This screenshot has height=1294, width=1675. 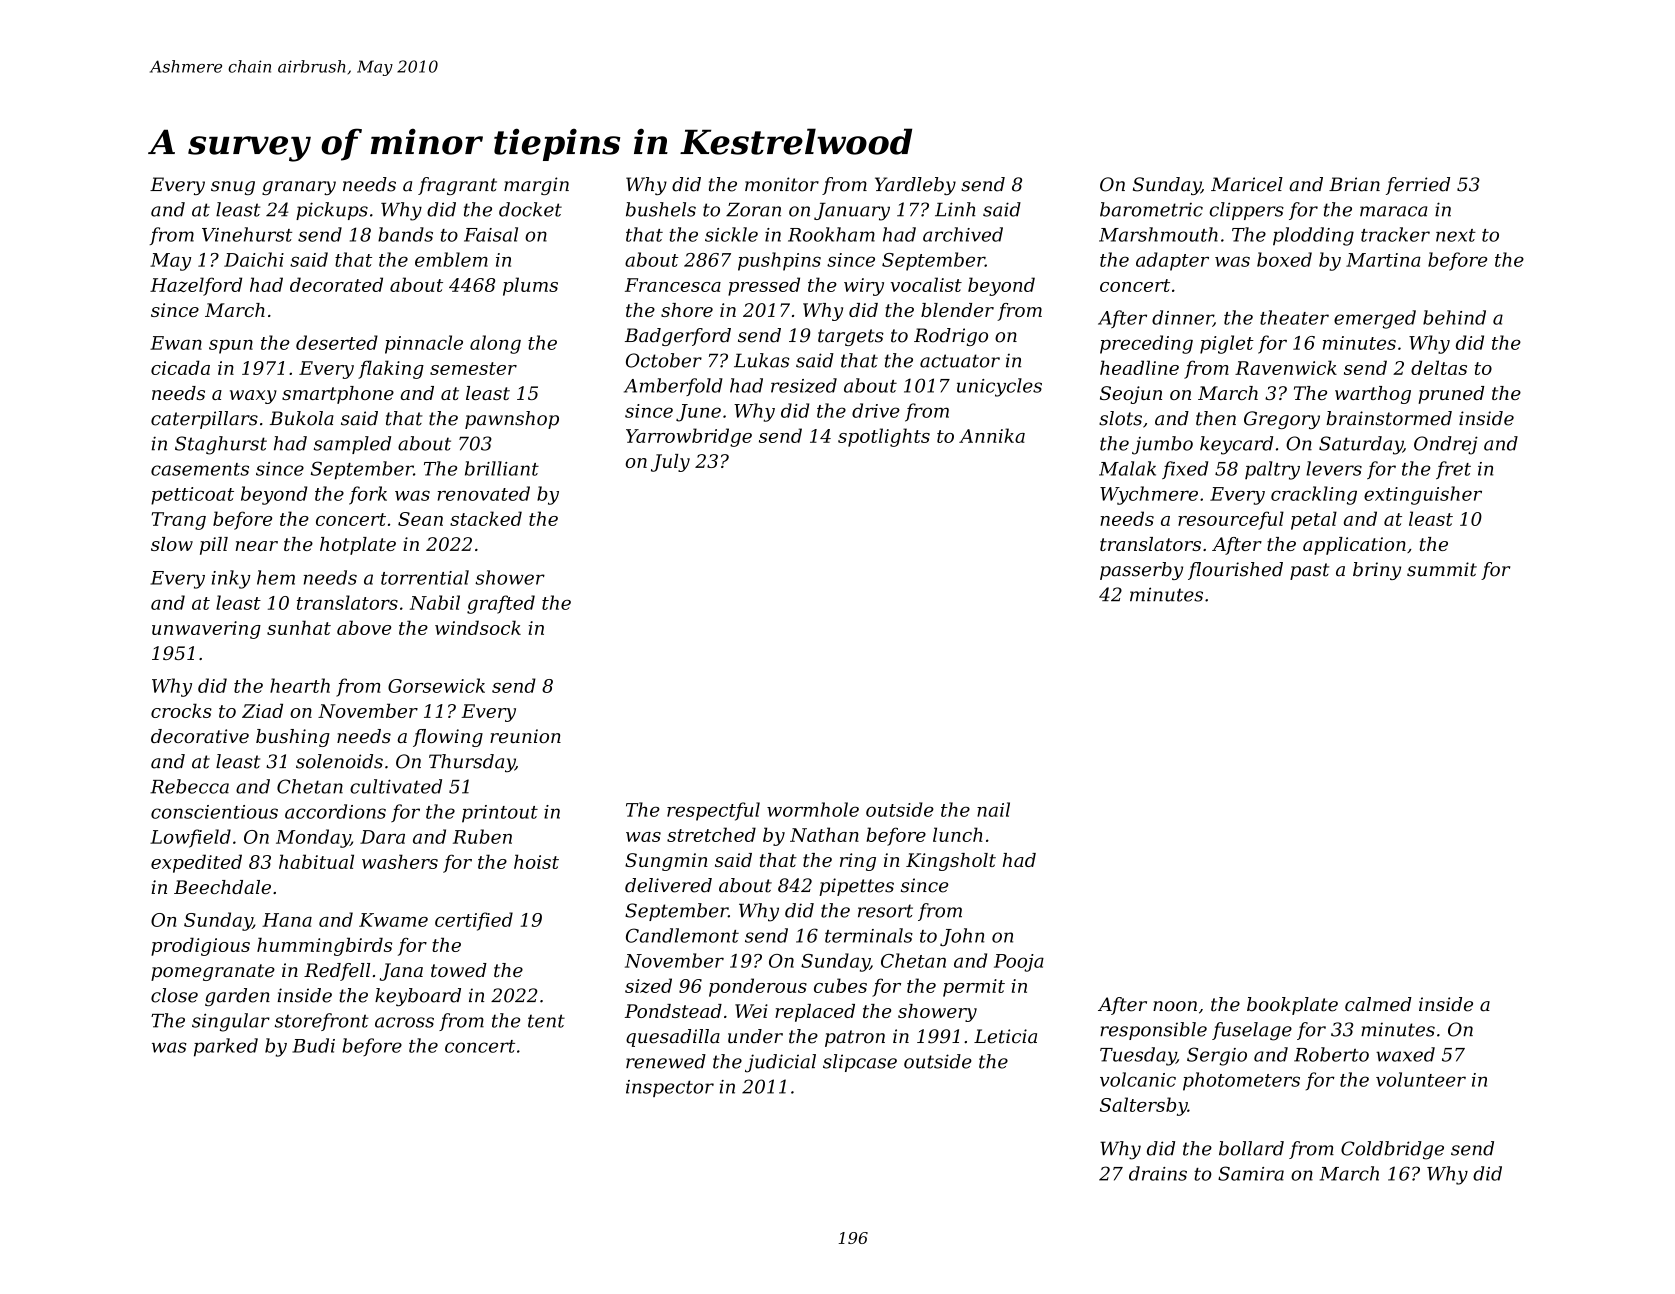 What do you see at coordinates (502, 468) in the screenshot?
I see `brilliant` at bounding box center [502, 468].
